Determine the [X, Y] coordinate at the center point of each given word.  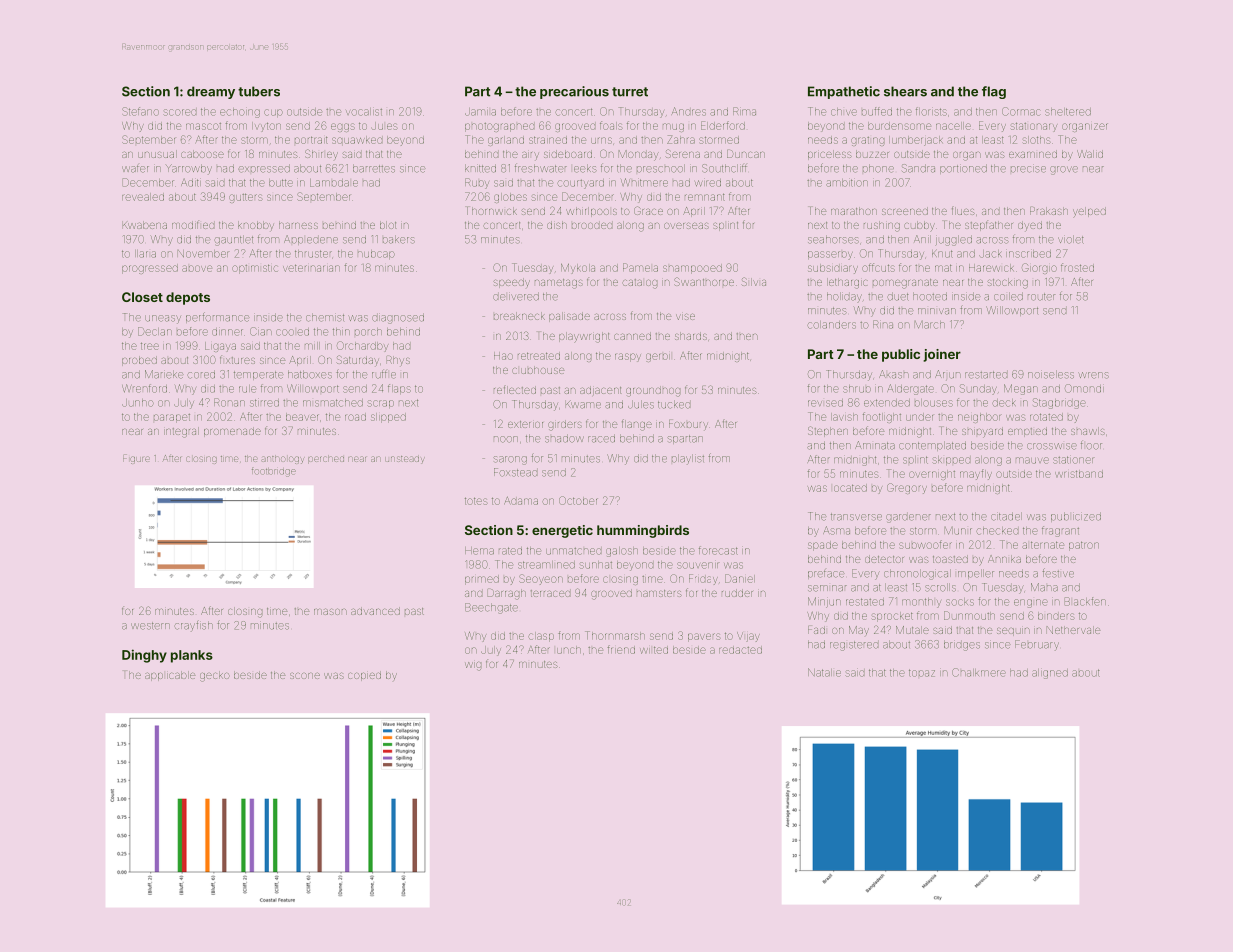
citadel [1006, 517]
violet [1070, 240]
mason [330, 612]
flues [963, 211]
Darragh [507, 594]
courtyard [581, 184]
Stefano [140, 111]
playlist [688, 459]
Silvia [754, 281]
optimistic [255, 269]
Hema [479, 551]
